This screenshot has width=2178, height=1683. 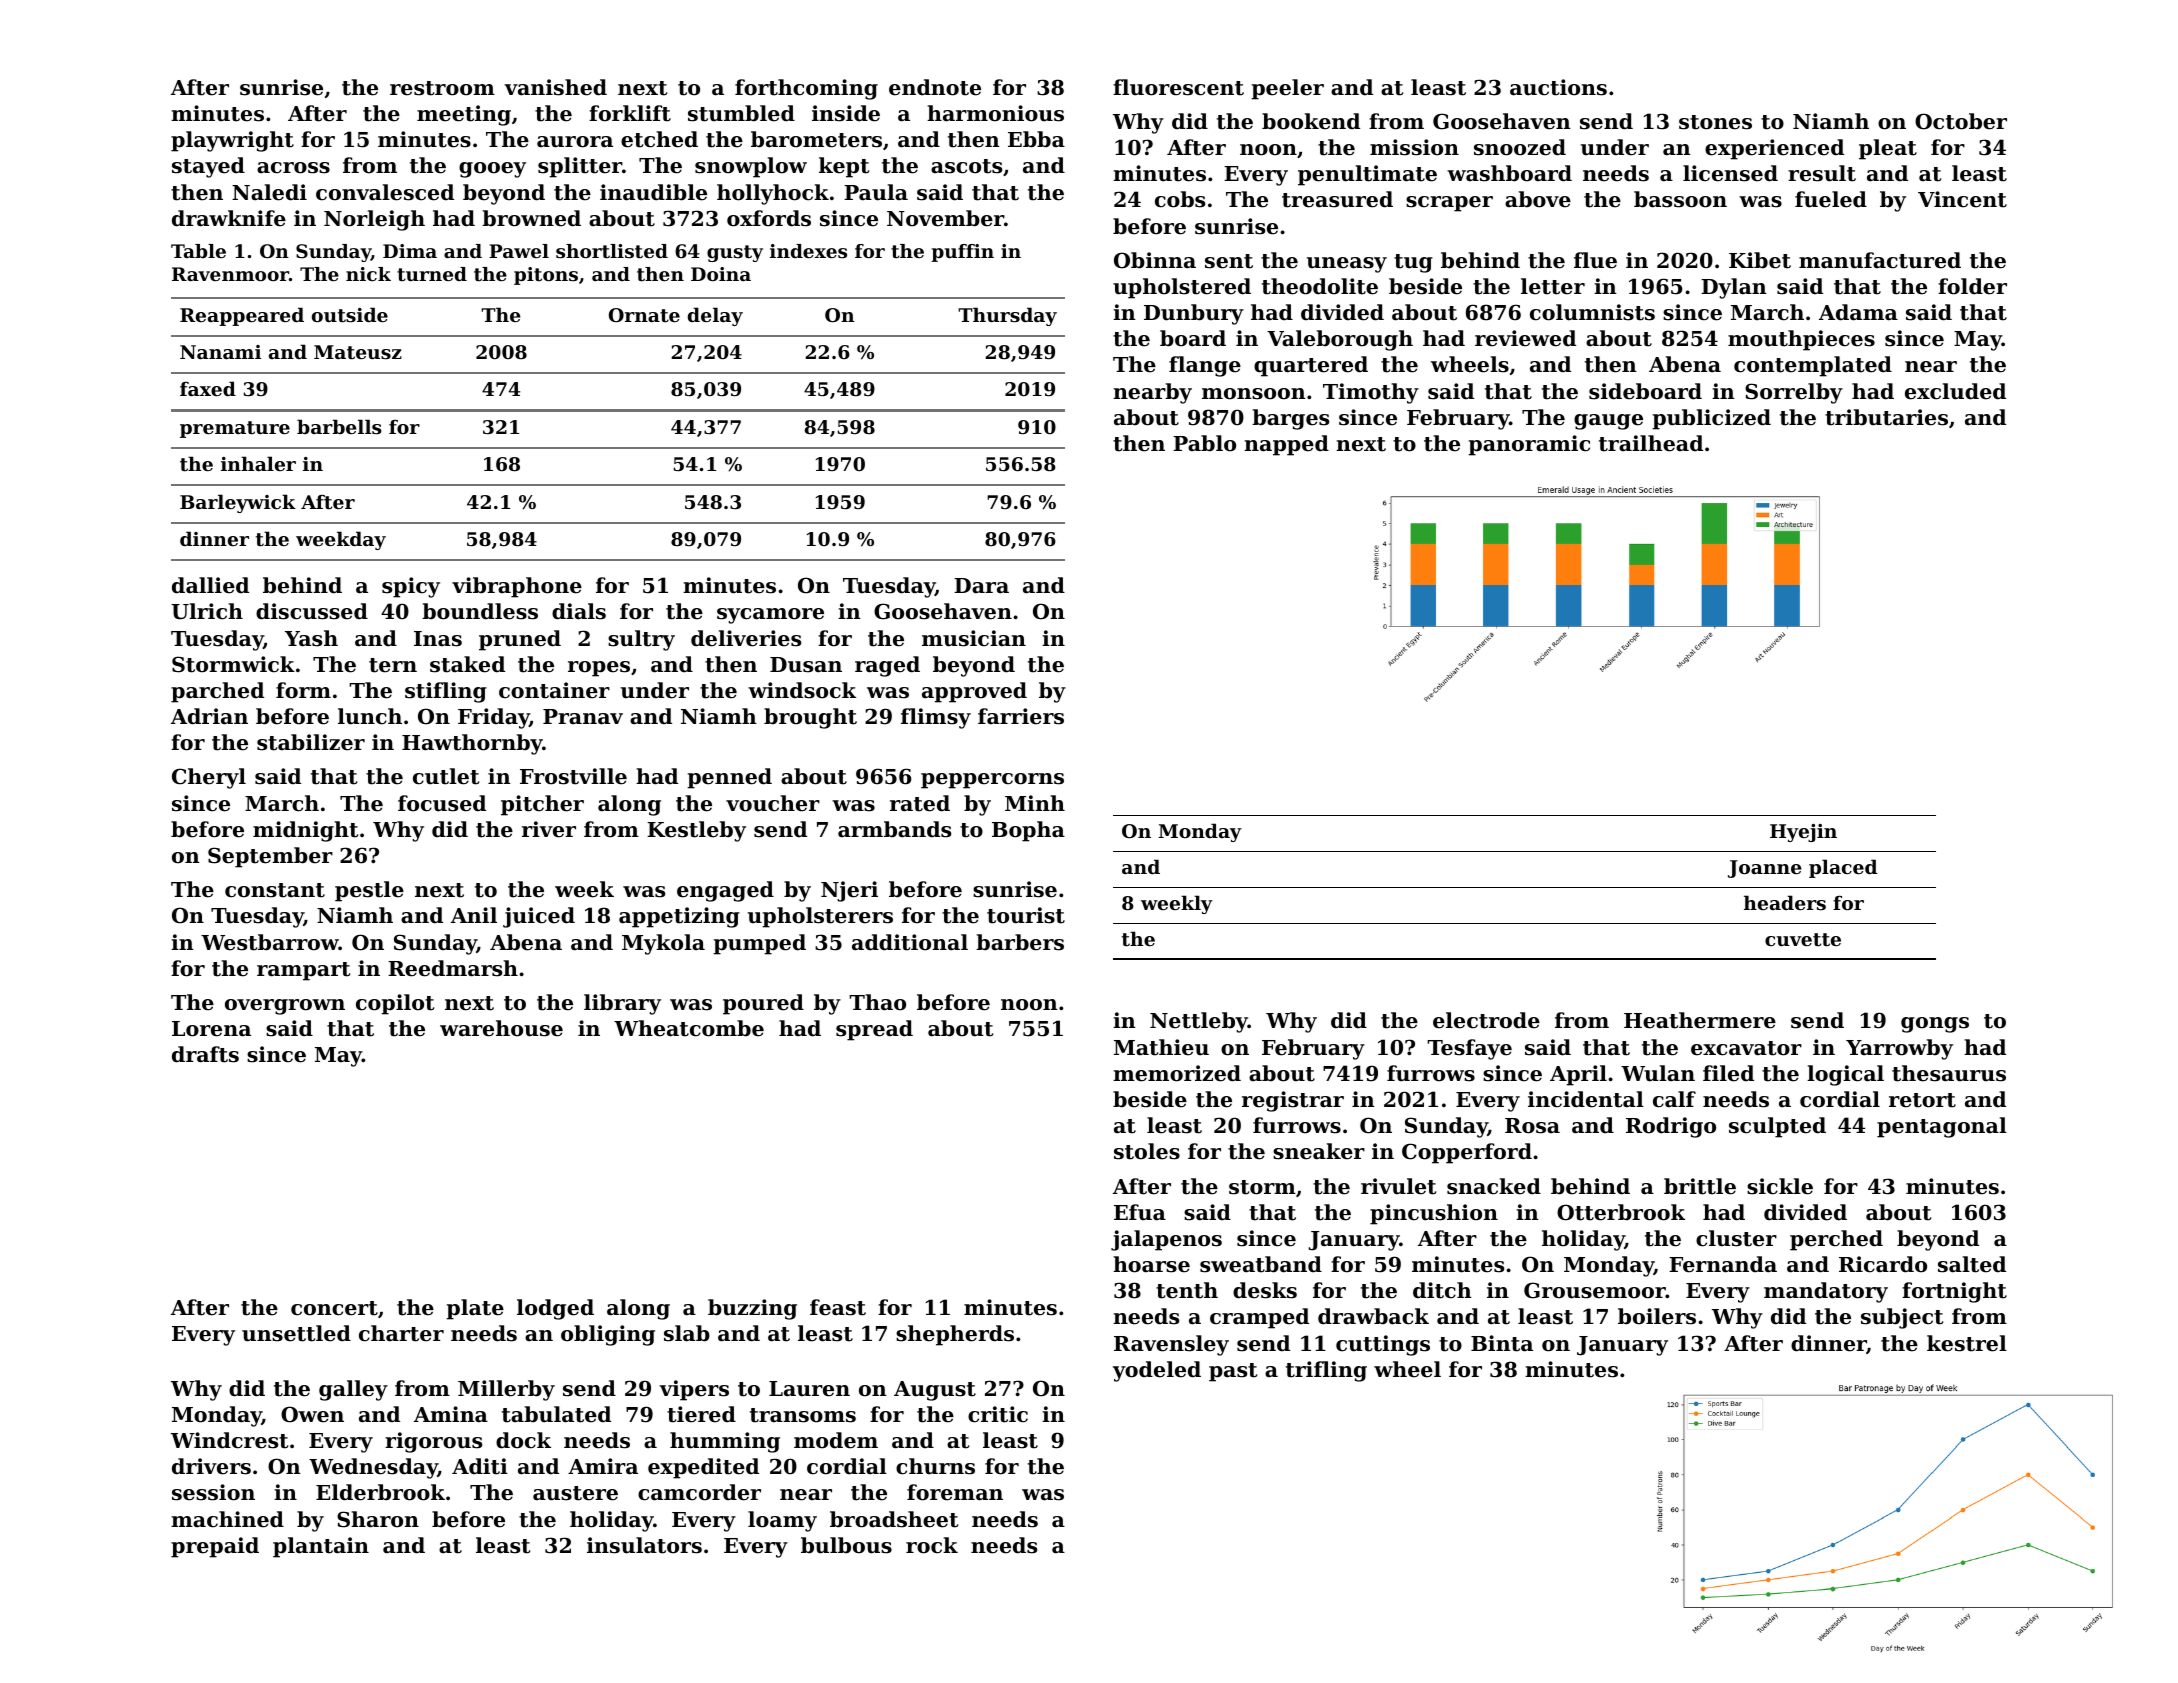 What do you see at coordinates (1715, 122) in the screenshot?
I see `stones` at bounding box center [1715, 122].
